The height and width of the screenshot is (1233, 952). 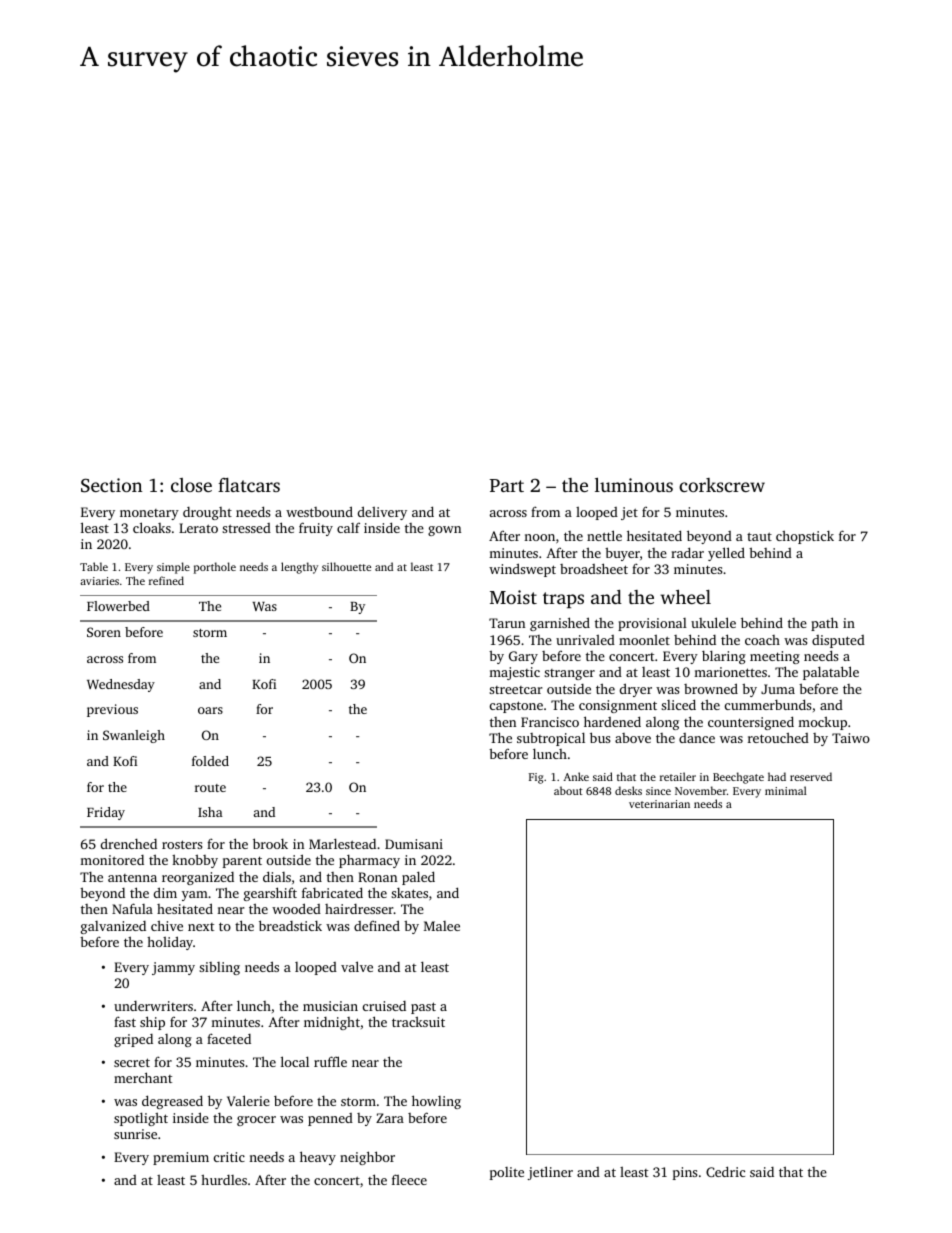 What do you see at coordinates (152, 527) in the screenshot?
I see `cloaks` at bounding box center [152, 527].
